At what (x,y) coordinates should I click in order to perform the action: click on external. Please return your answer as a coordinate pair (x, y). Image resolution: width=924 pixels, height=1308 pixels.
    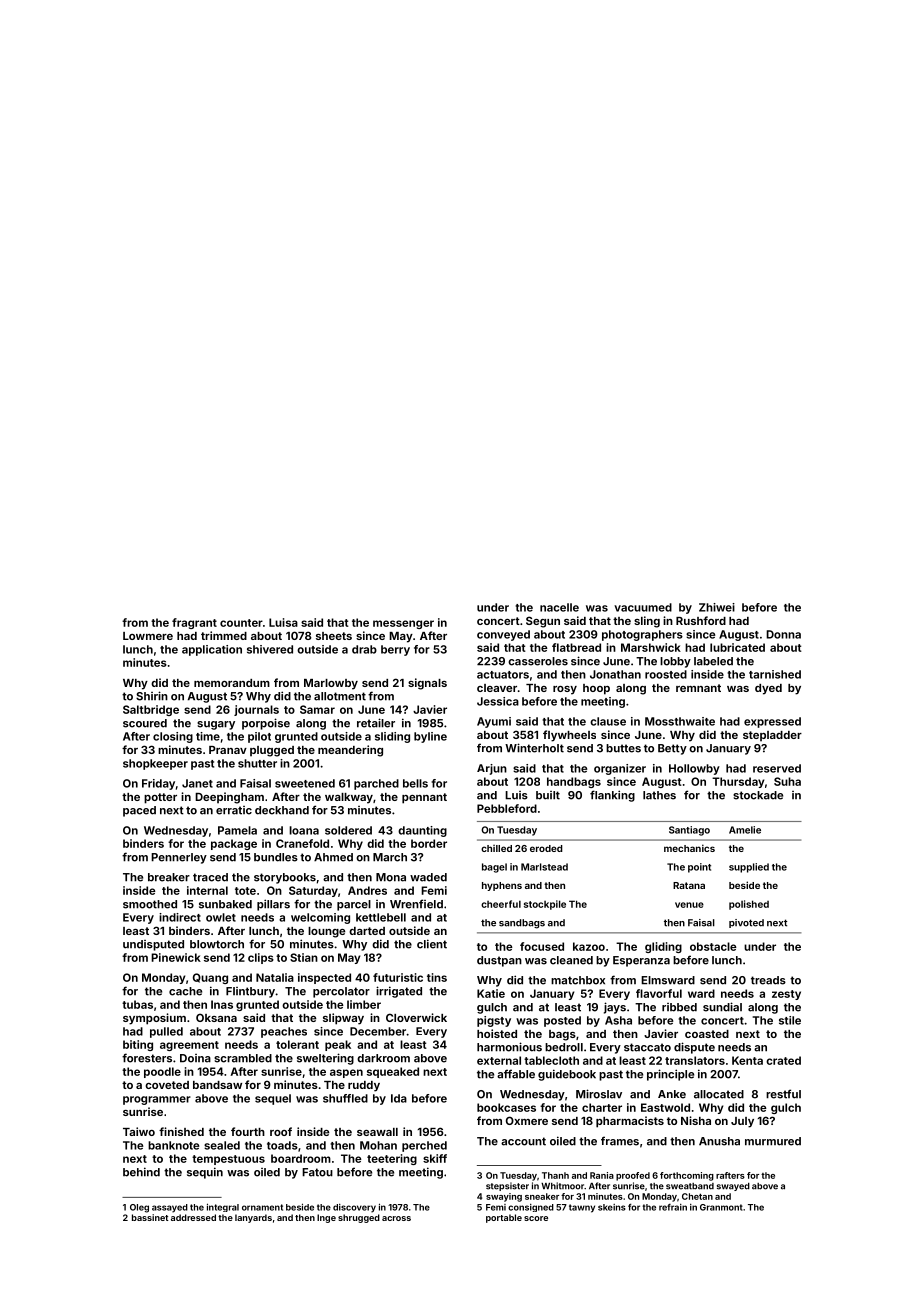
    Looking at the image, I should click on (499, 1060).
